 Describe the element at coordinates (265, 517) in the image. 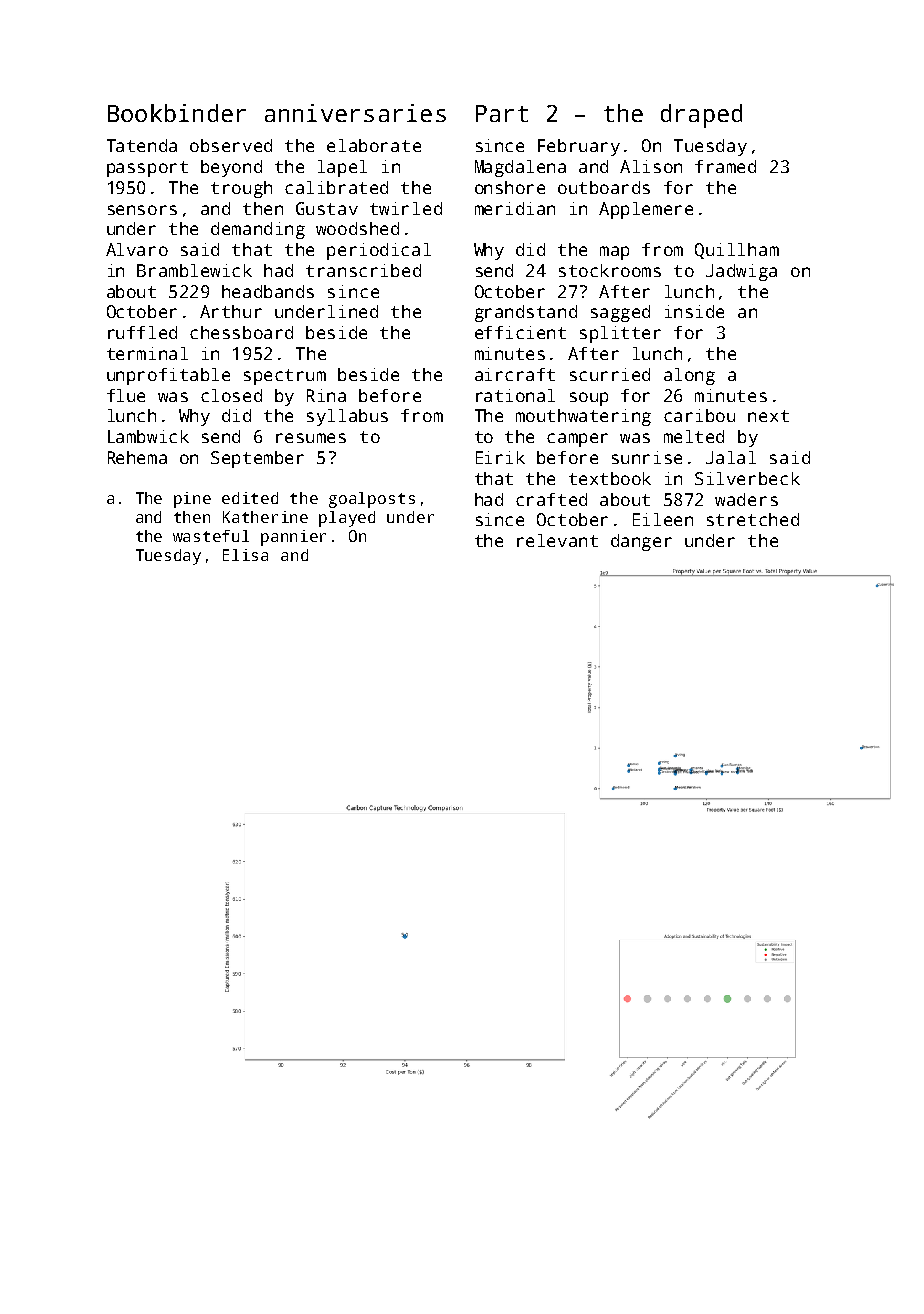

I see `Katherine` at that location.
